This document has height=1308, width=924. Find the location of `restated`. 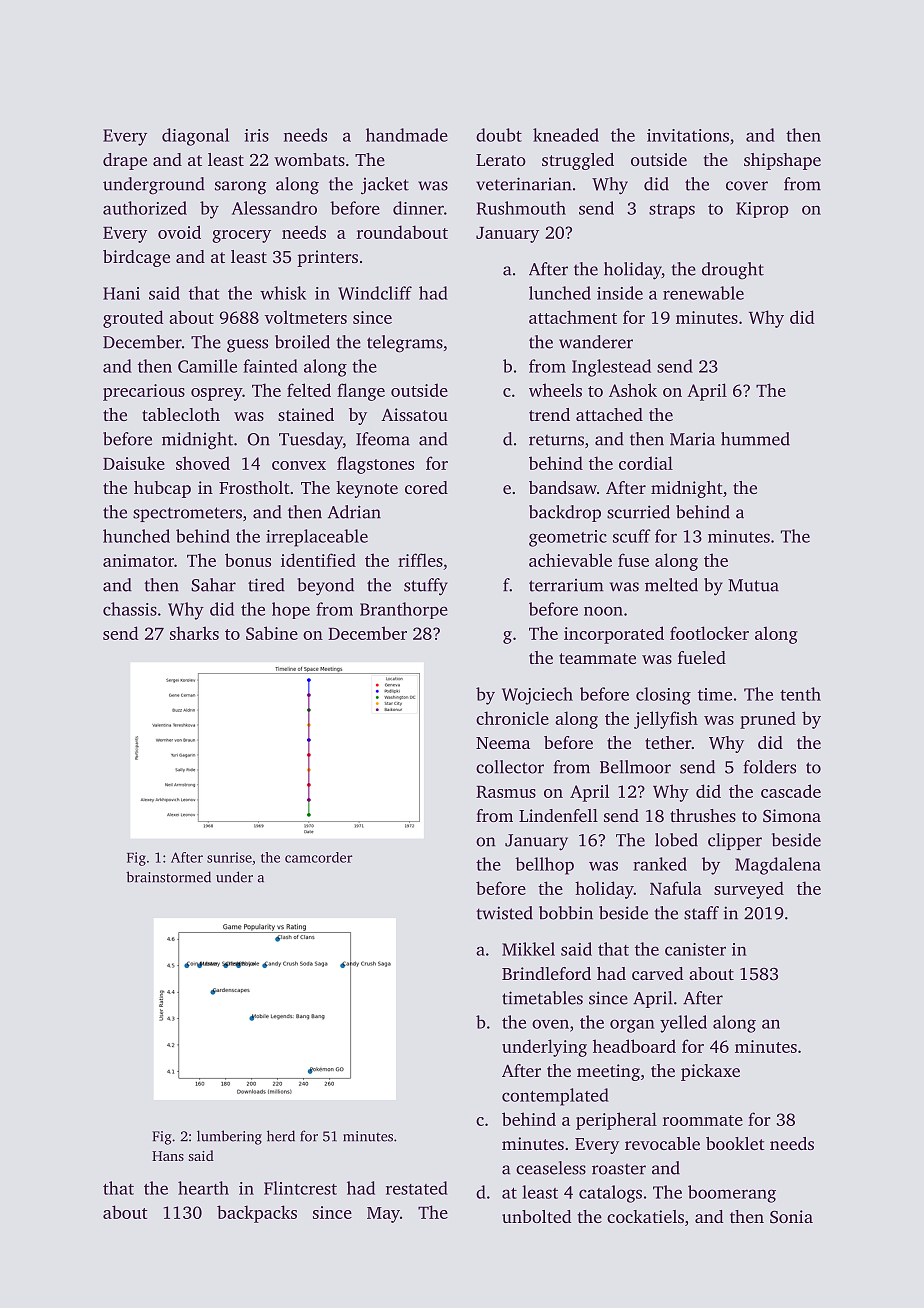

restated is located at coordinates (417, 1188).
